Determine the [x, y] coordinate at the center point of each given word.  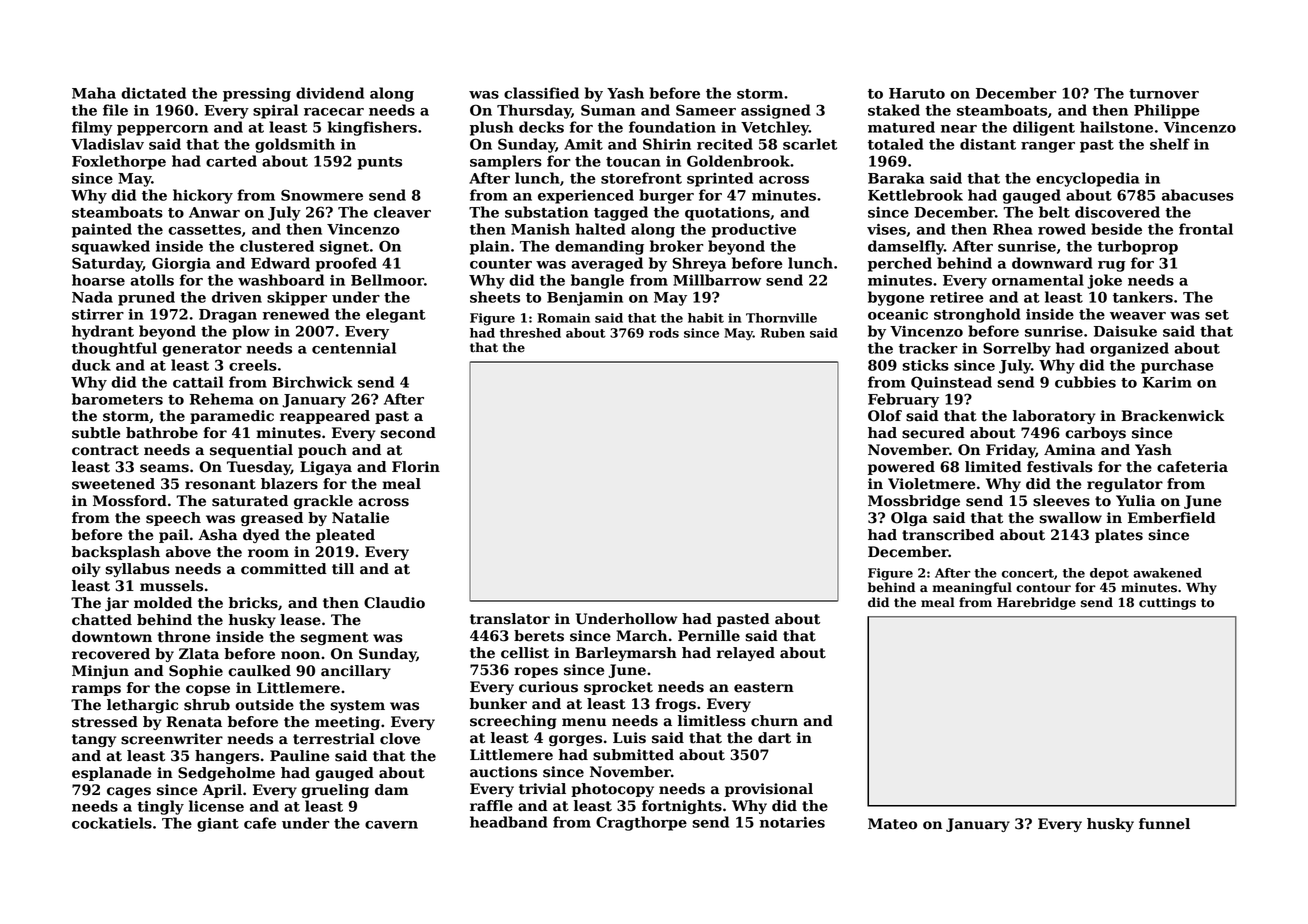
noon [300, 655]
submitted [633, 755]
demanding [599, 247]
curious [548, 687]
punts [379, 163]
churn [774, 721]
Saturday [107, 264]
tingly [160, 807]
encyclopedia [1087, 179]
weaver [1138, 316]
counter [501, 264]
